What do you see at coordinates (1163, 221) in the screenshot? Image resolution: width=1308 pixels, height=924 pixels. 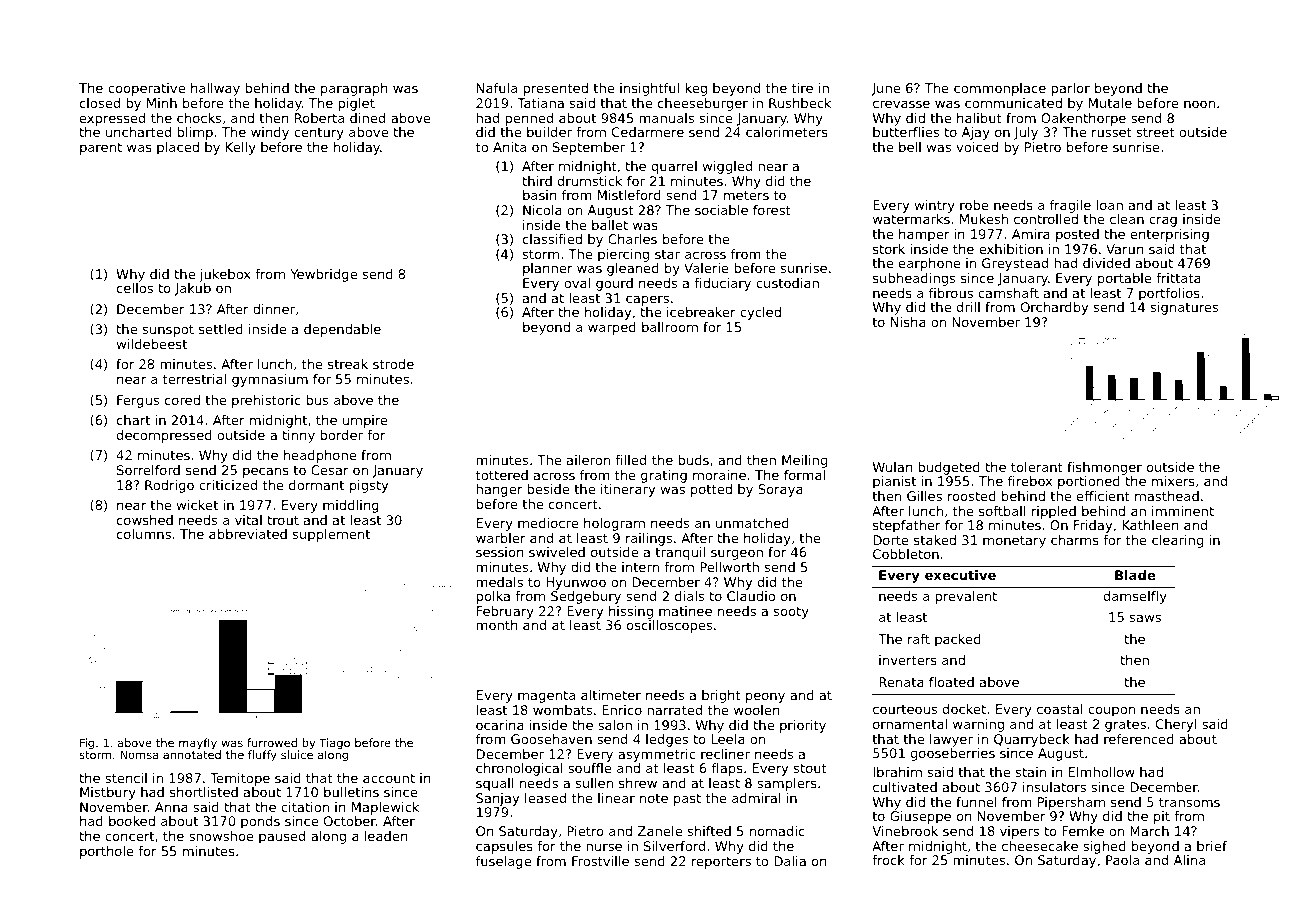 I see `crag` at bounding box center [1163, 221].
